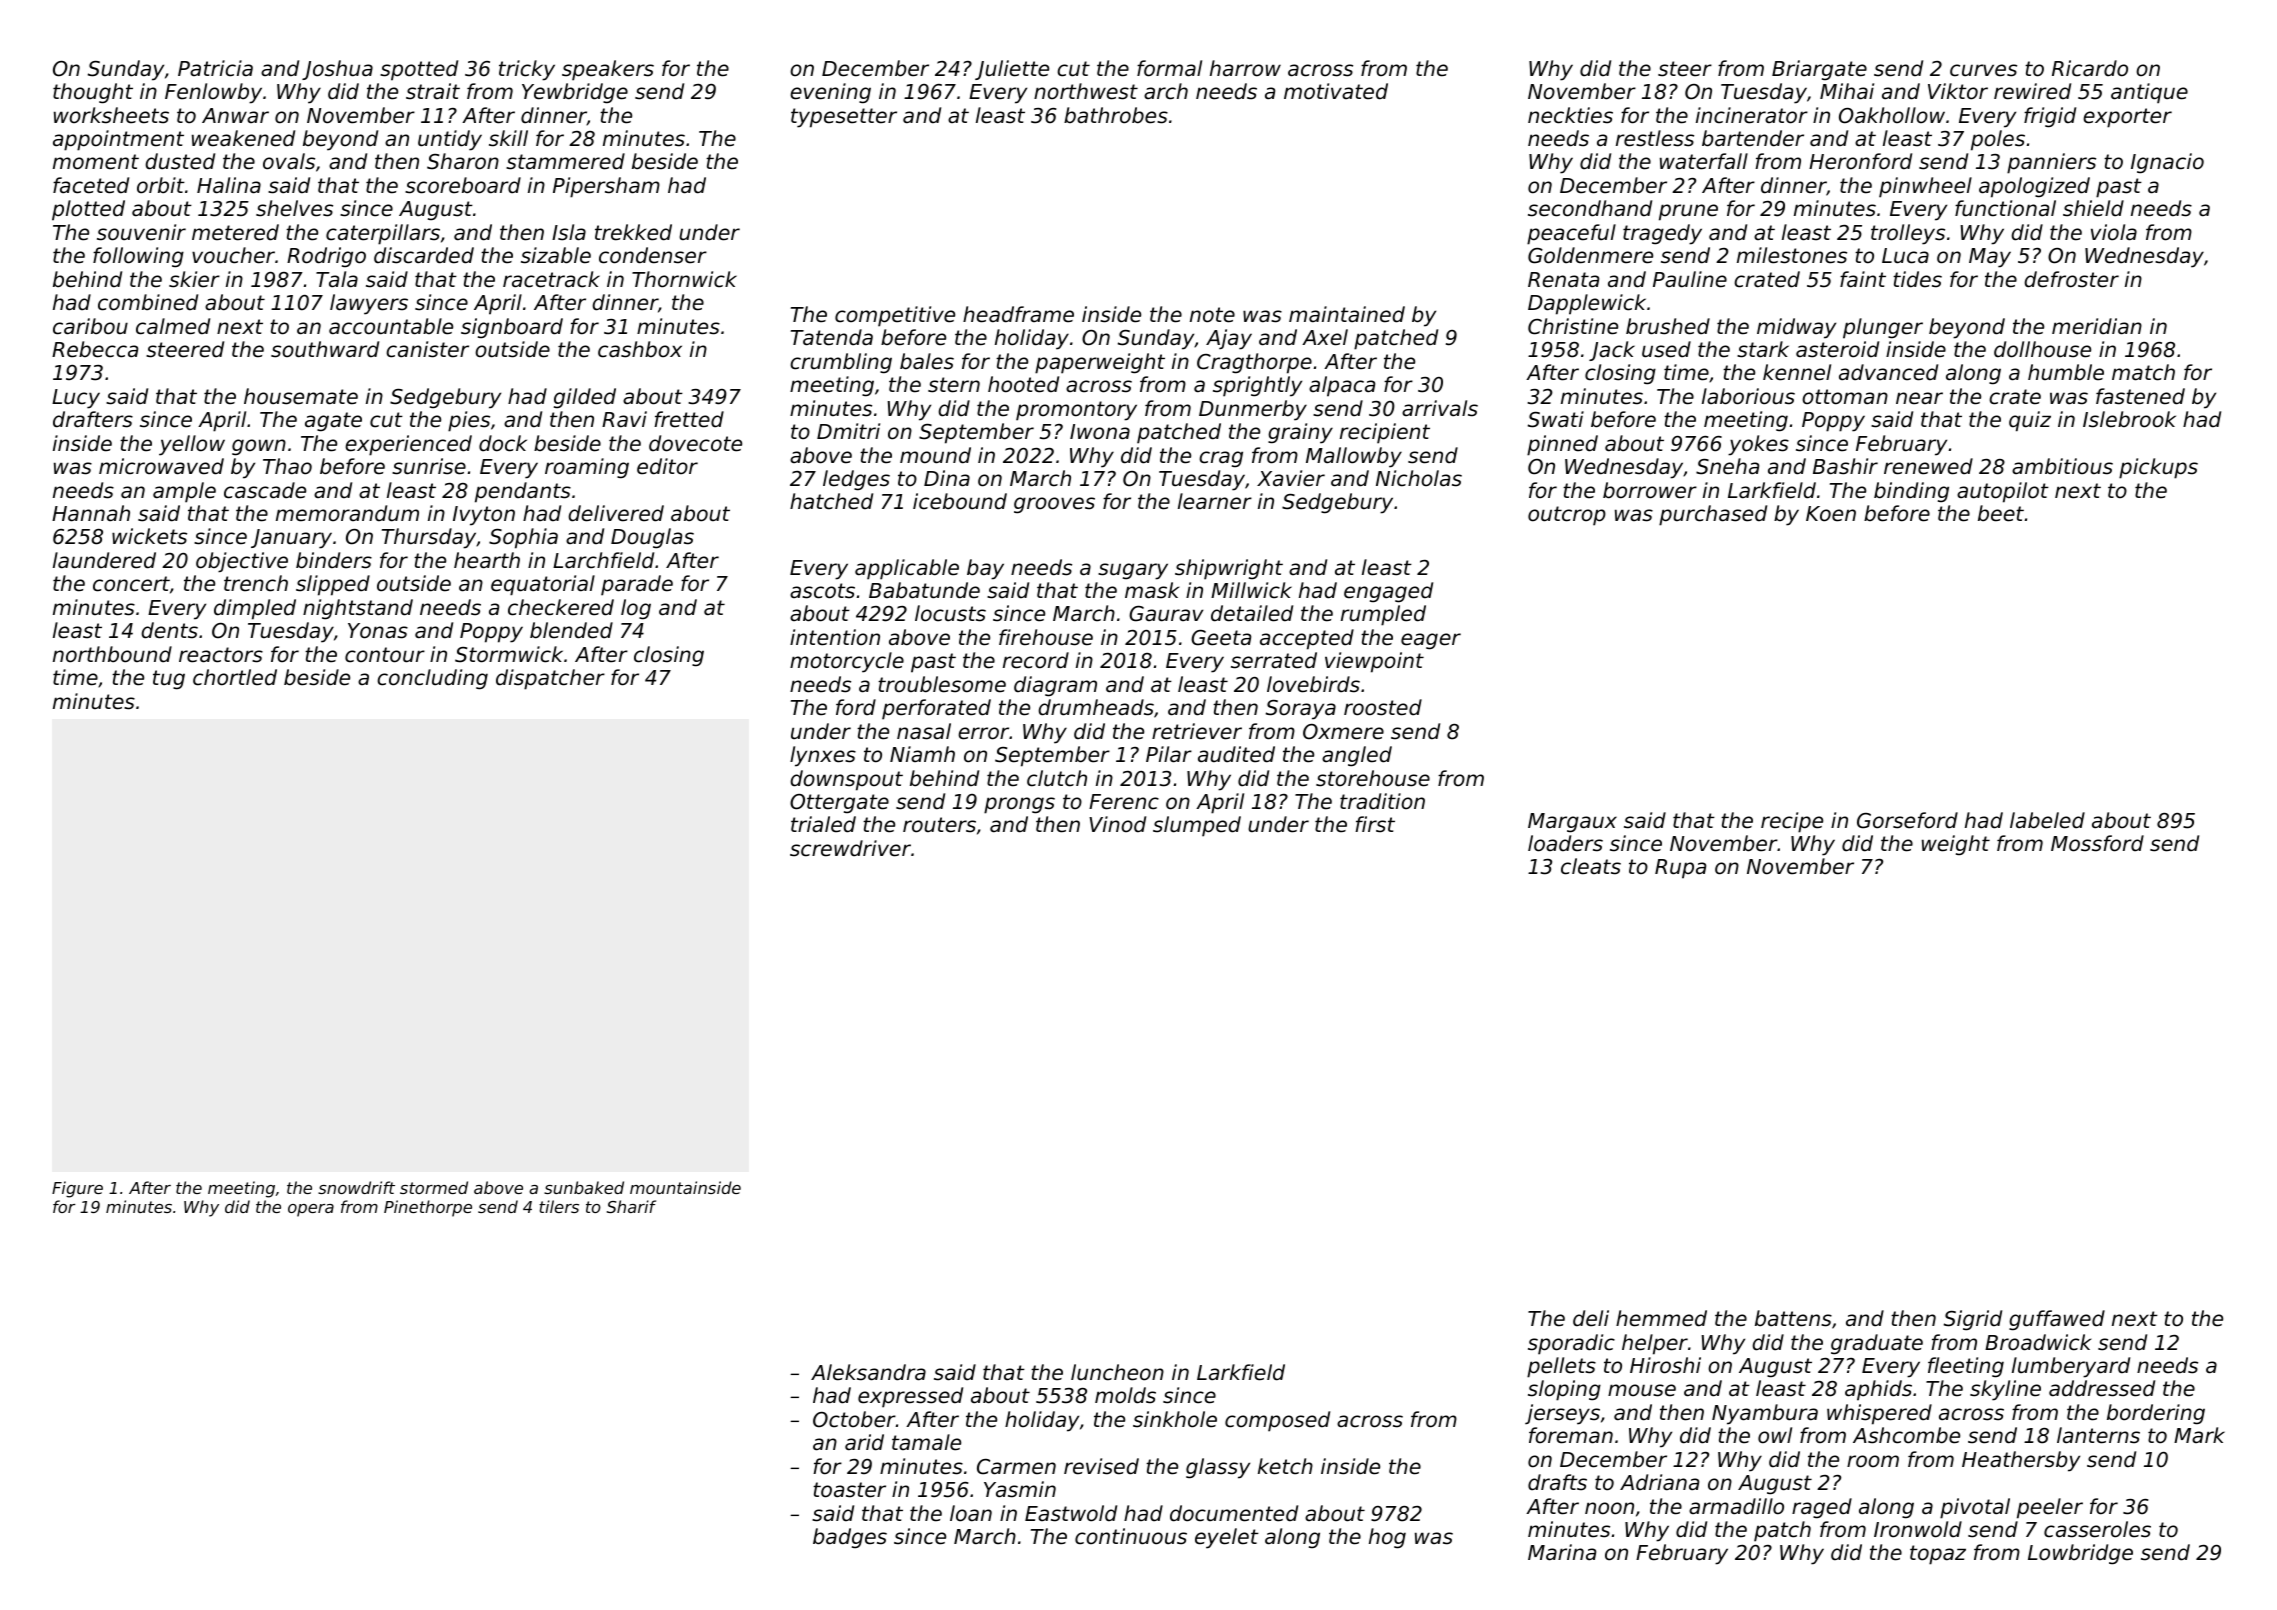 This document has width=2277, height=1610. Describe the element at coordinates (850, 1538) in the document. I see `badges` at that location.
